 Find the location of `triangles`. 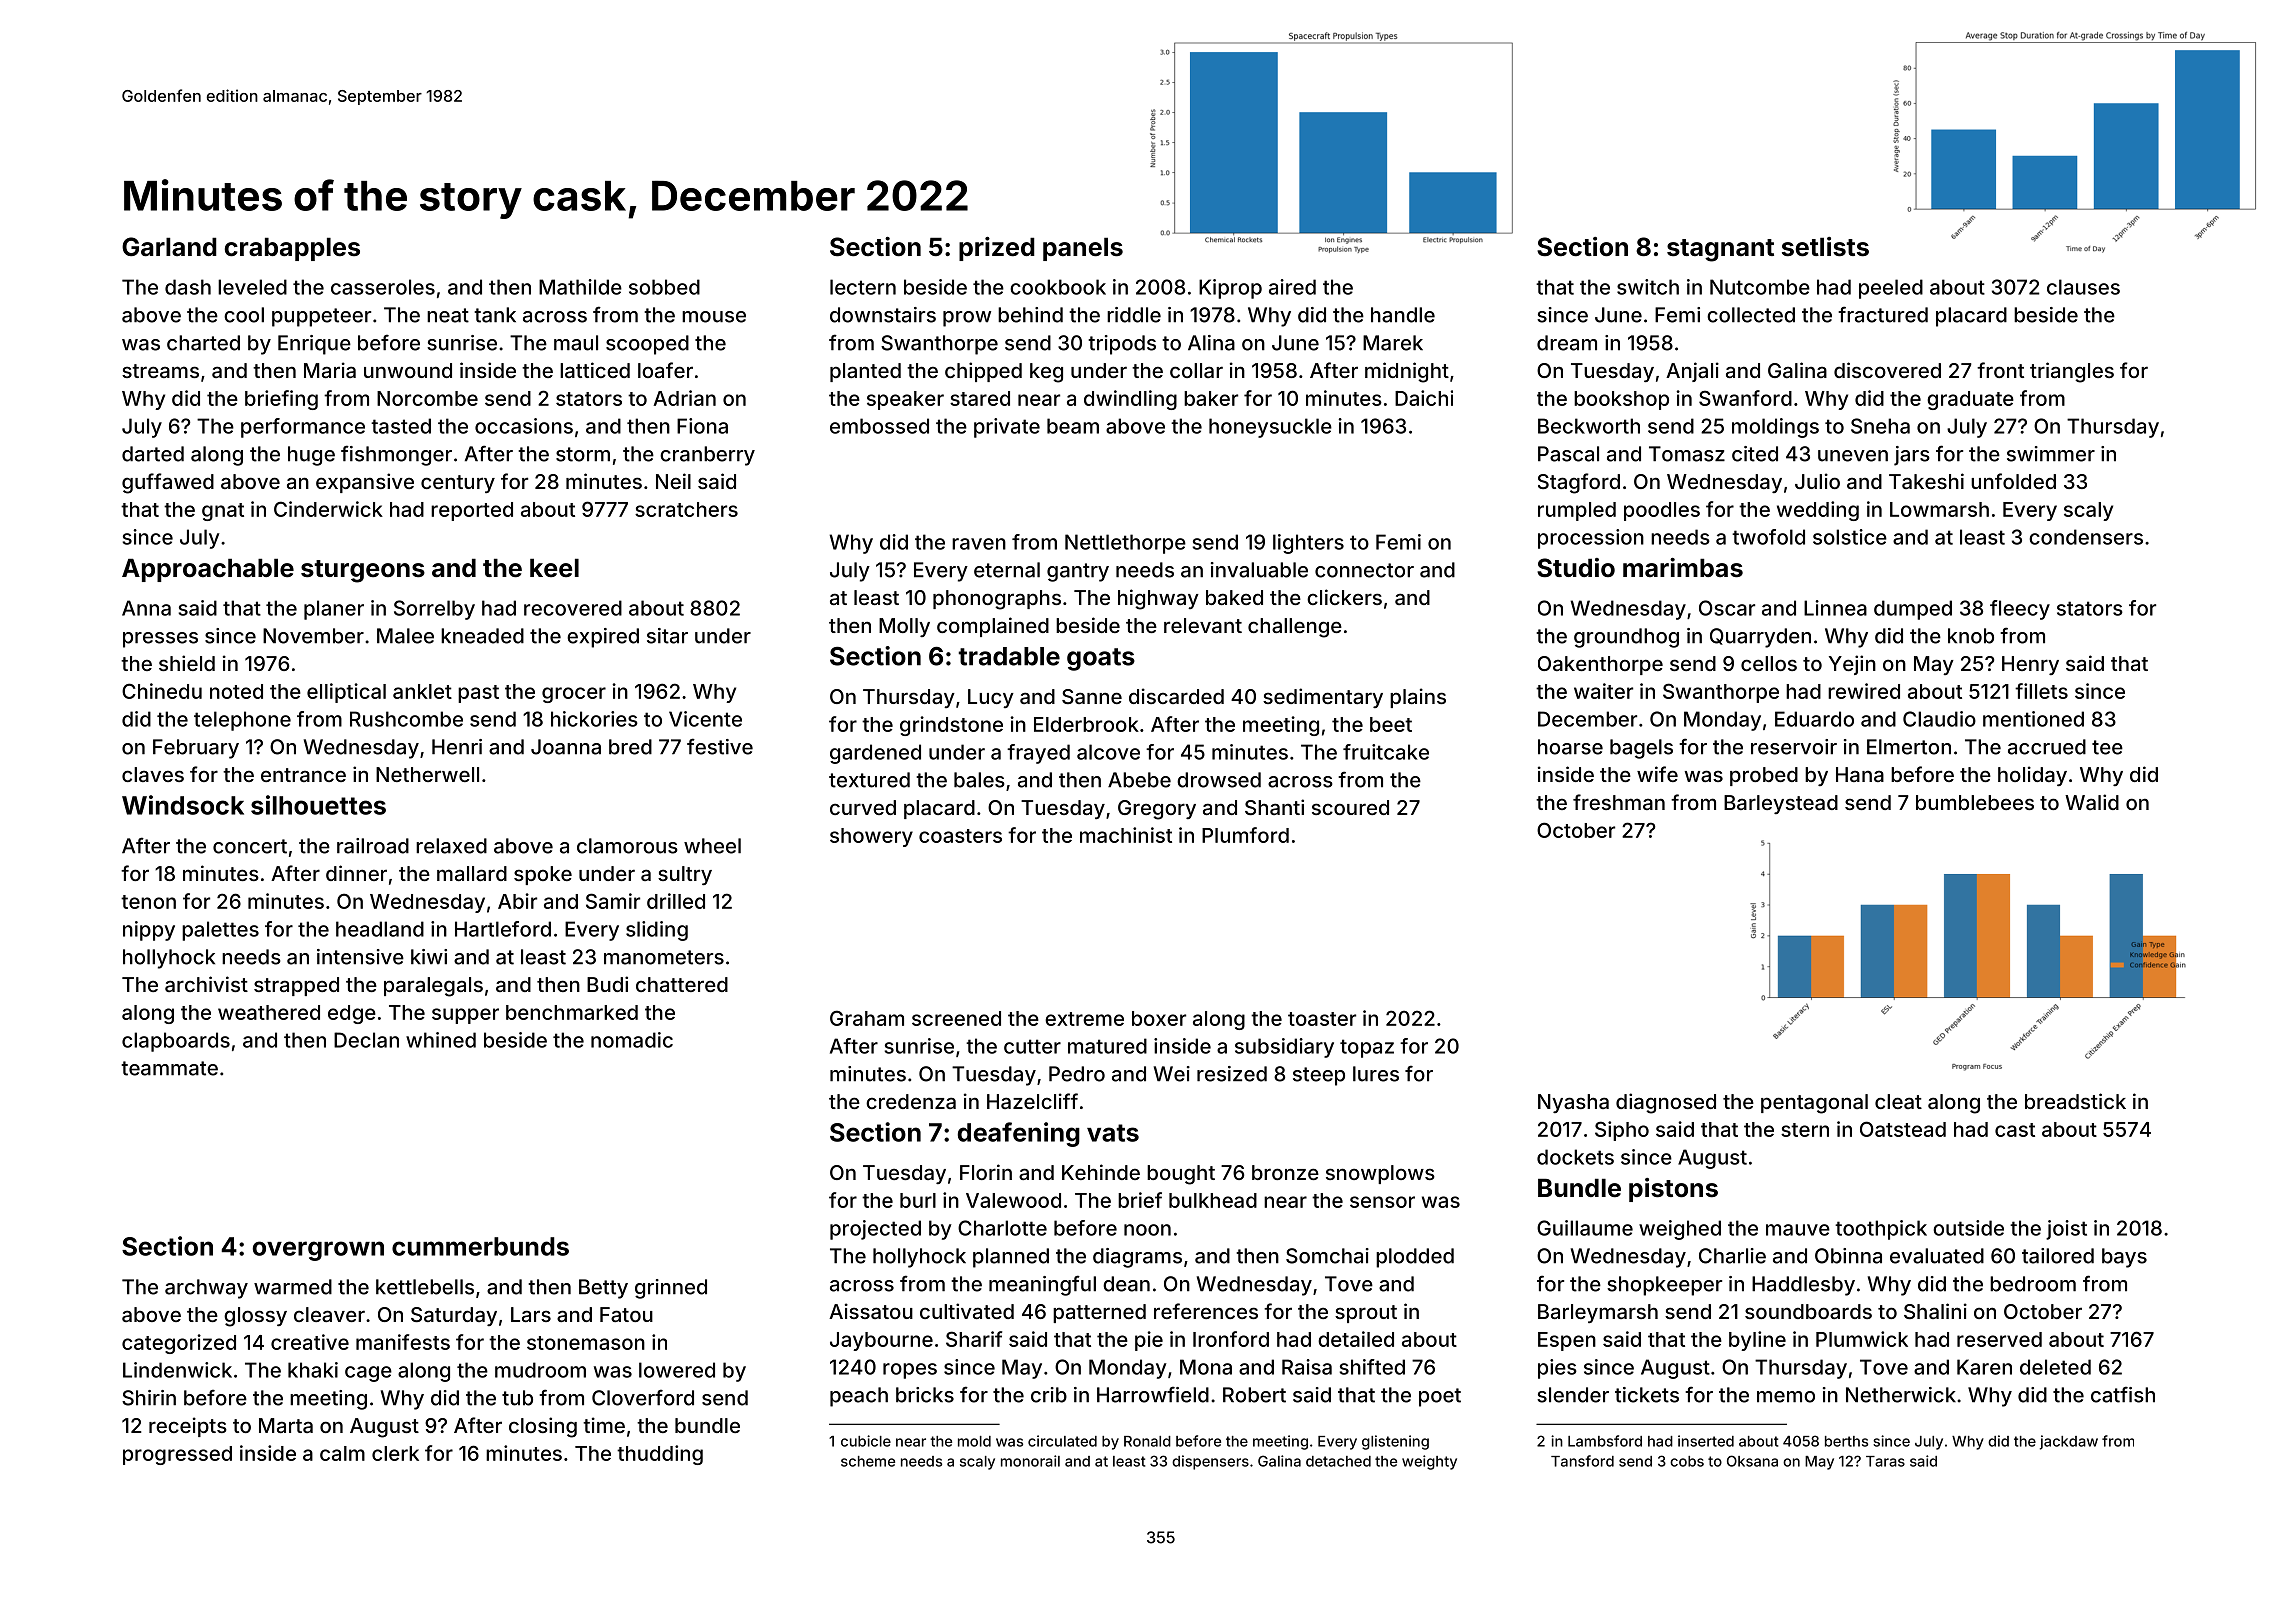

triangles is located at coordinates (2072, 372).
